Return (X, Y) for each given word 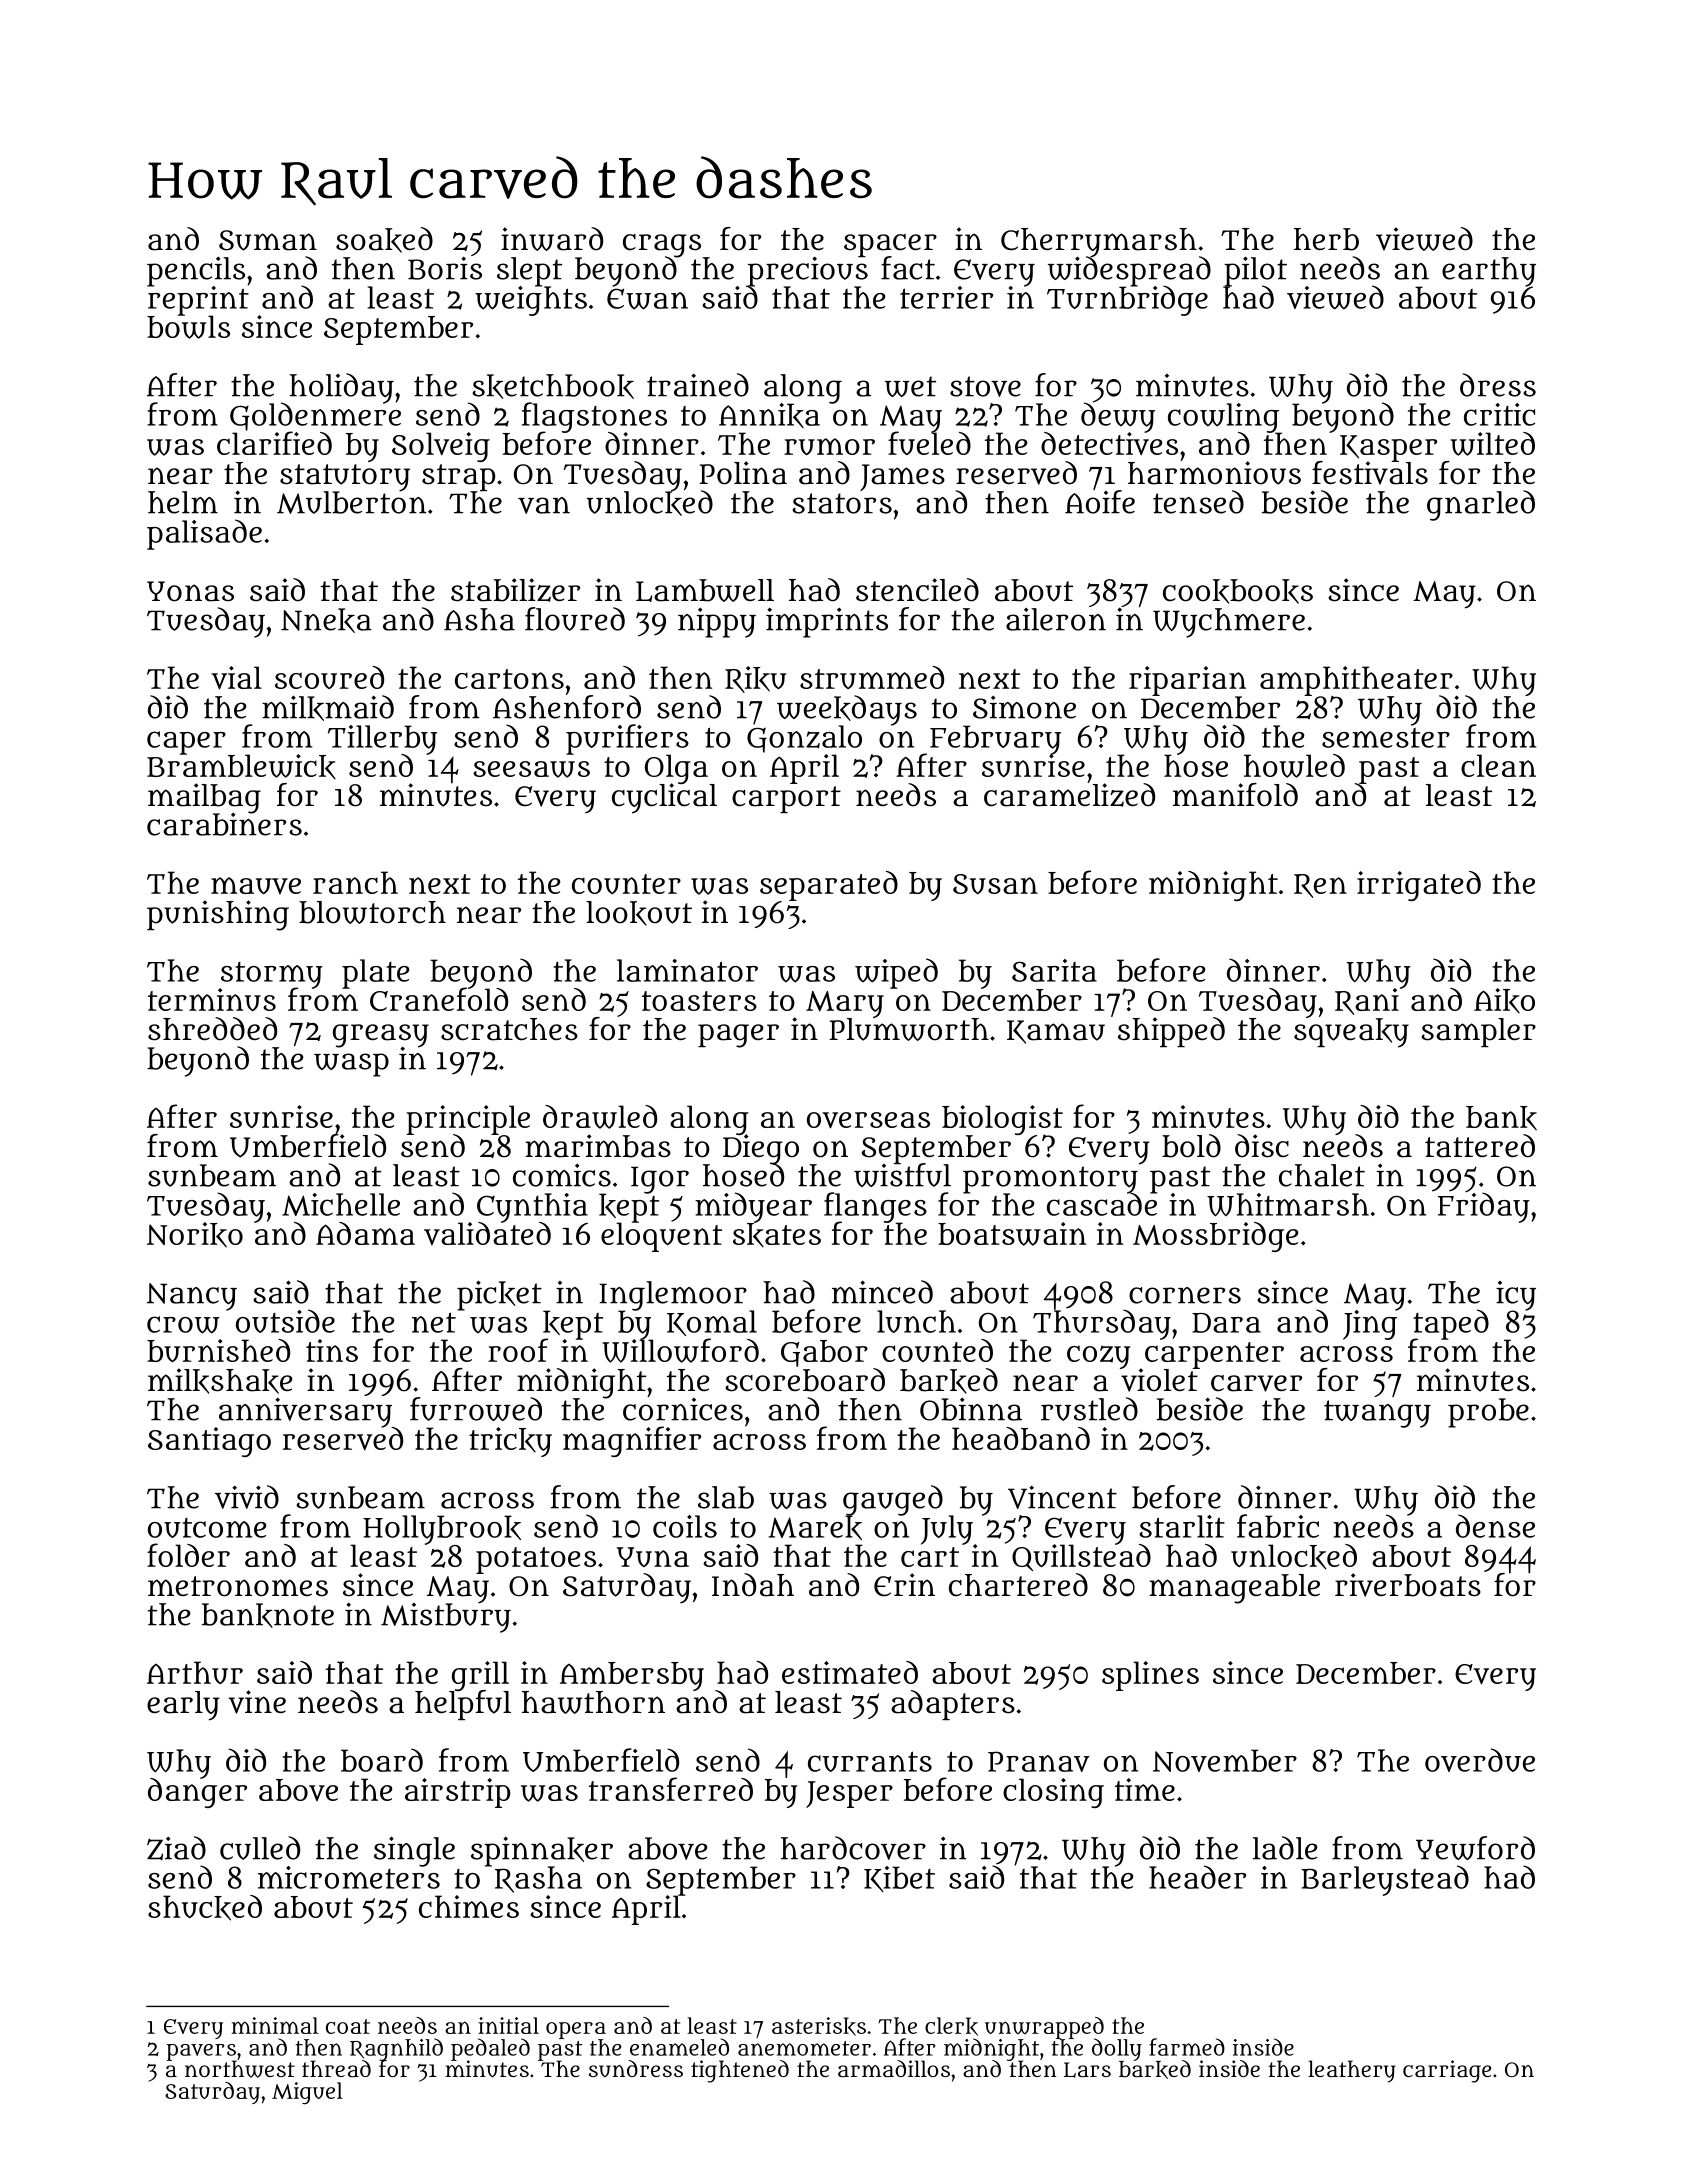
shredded (212, 1029)
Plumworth (909, 1029)
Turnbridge (1127, 301)
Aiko (1504, 1000)
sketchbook (553, 386)
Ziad (176, 1848)
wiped (896, 973)
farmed (1187, 2047)
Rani (1368, 1001)
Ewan (647, 299)
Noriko (195, 1235)
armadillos (894, 2068)
